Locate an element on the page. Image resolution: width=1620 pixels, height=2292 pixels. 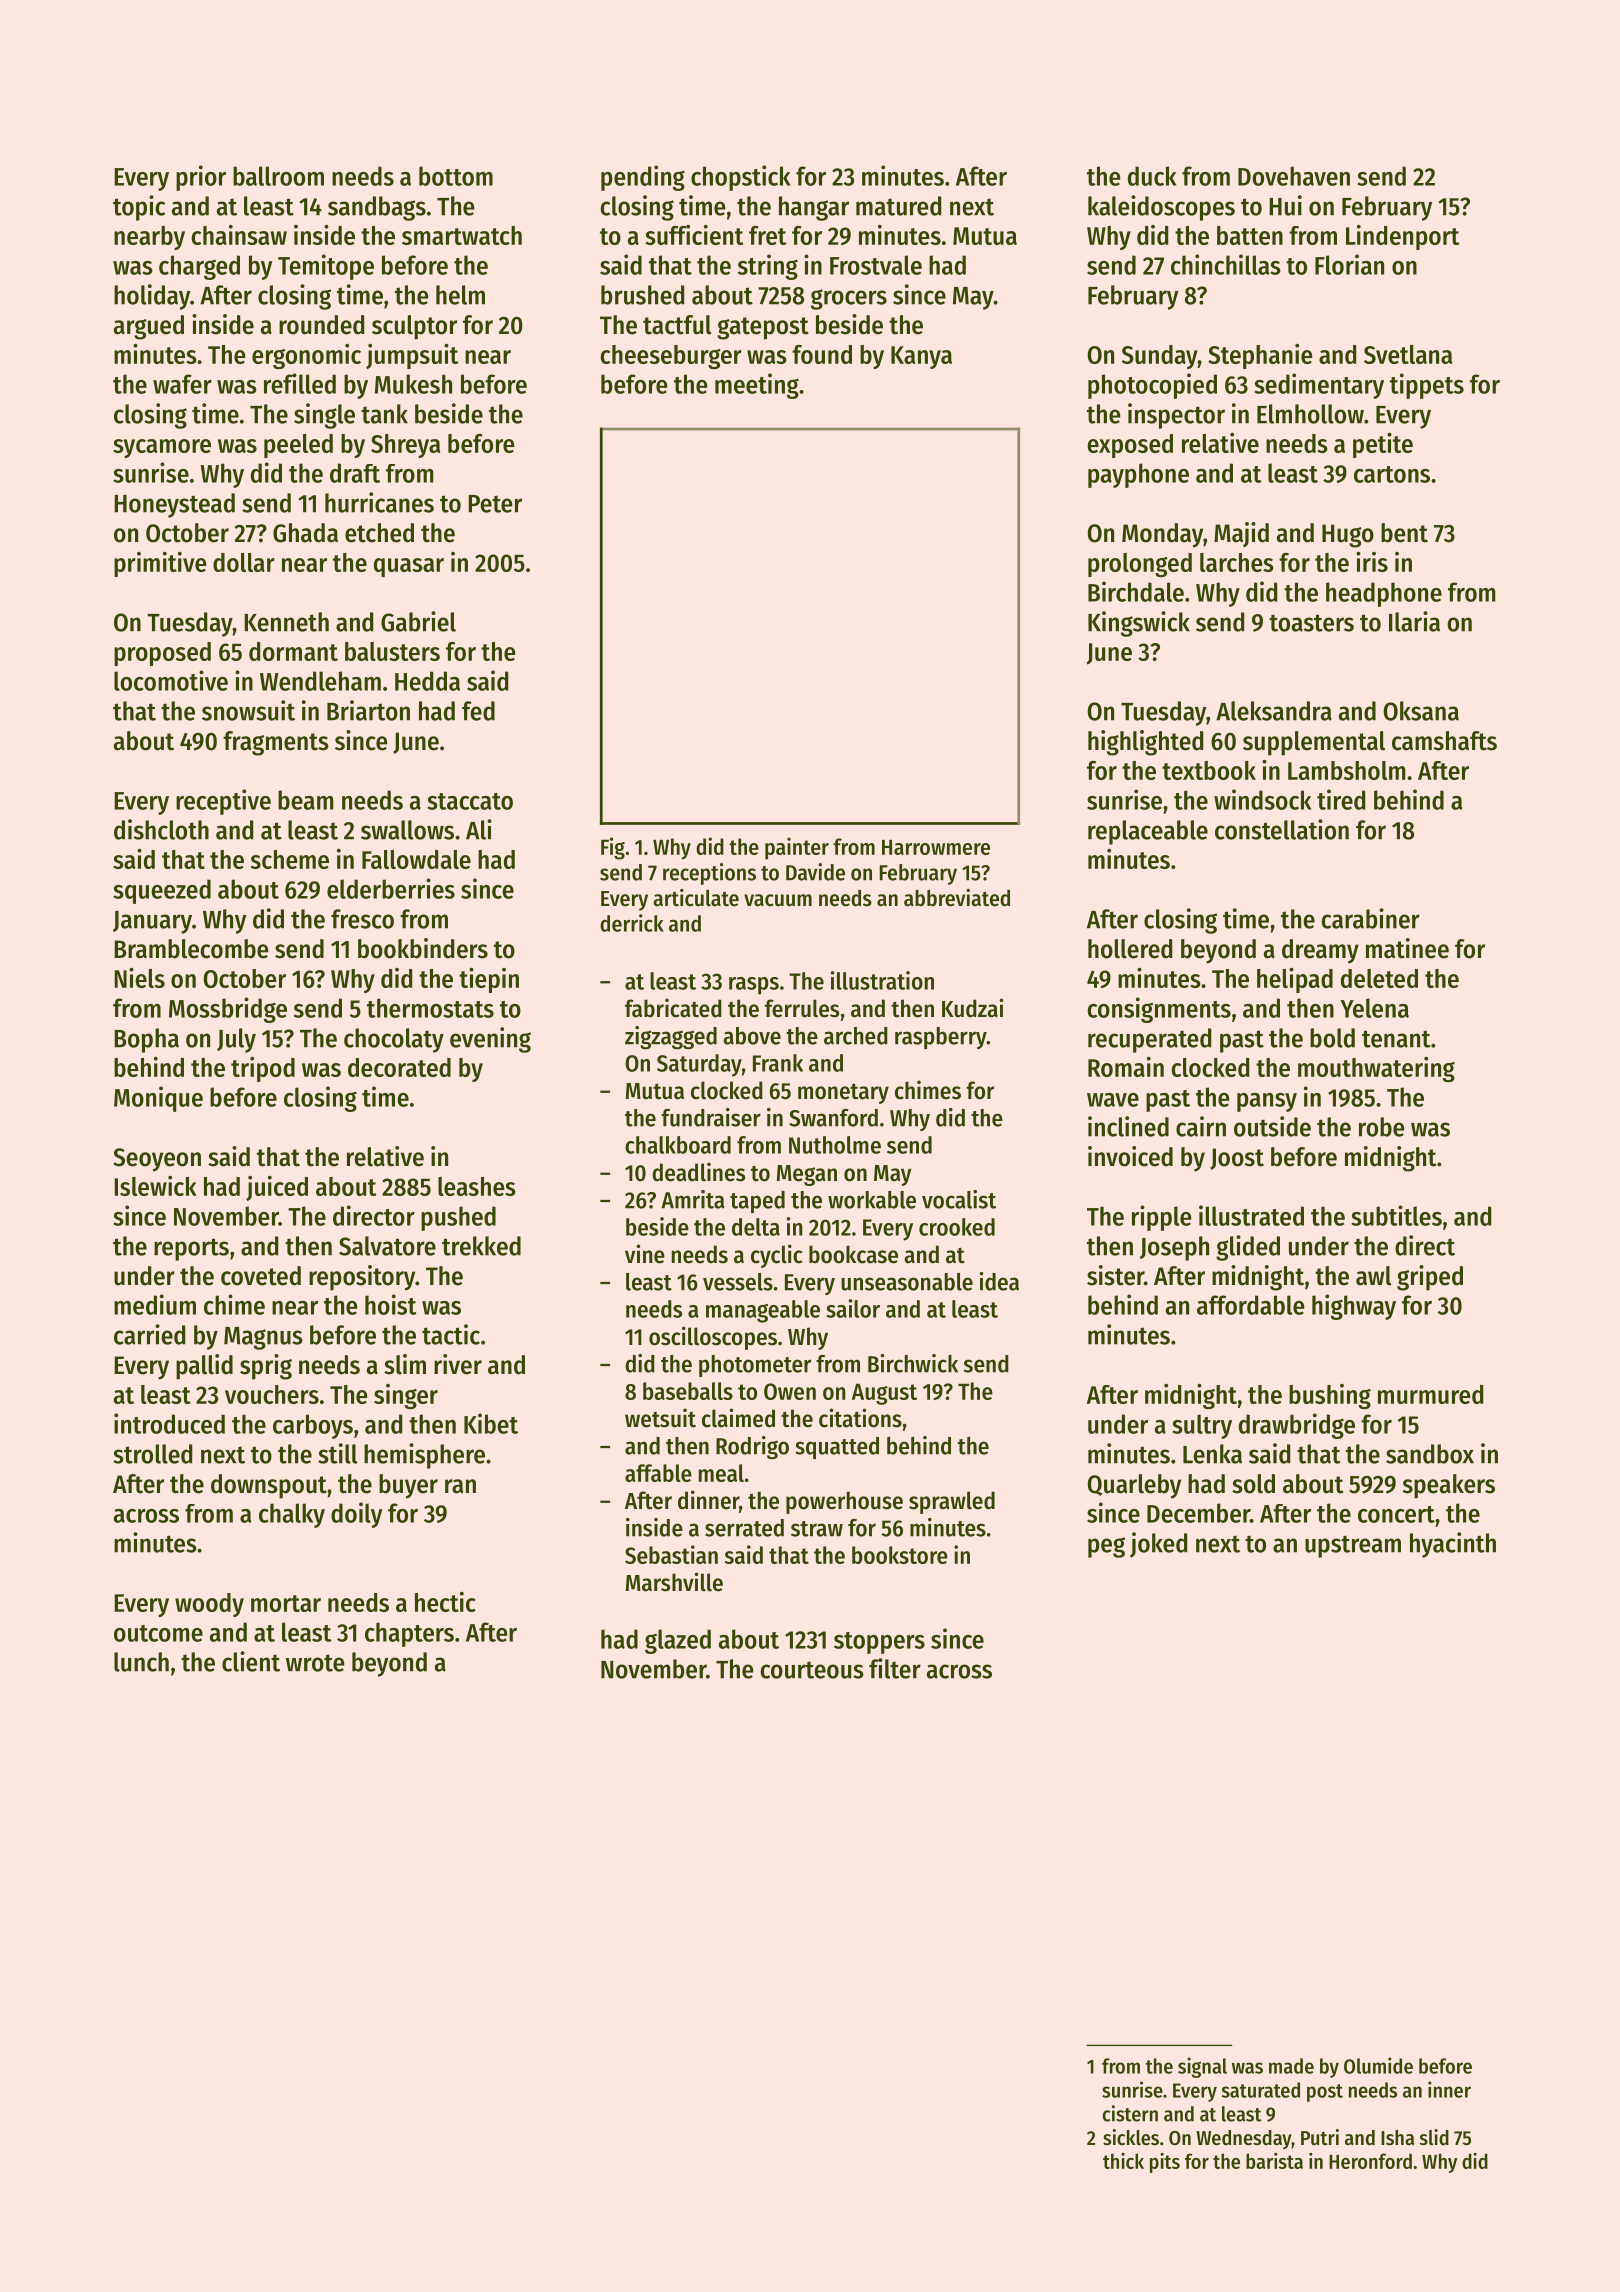
duck is located at coordinates (1152, 176).
